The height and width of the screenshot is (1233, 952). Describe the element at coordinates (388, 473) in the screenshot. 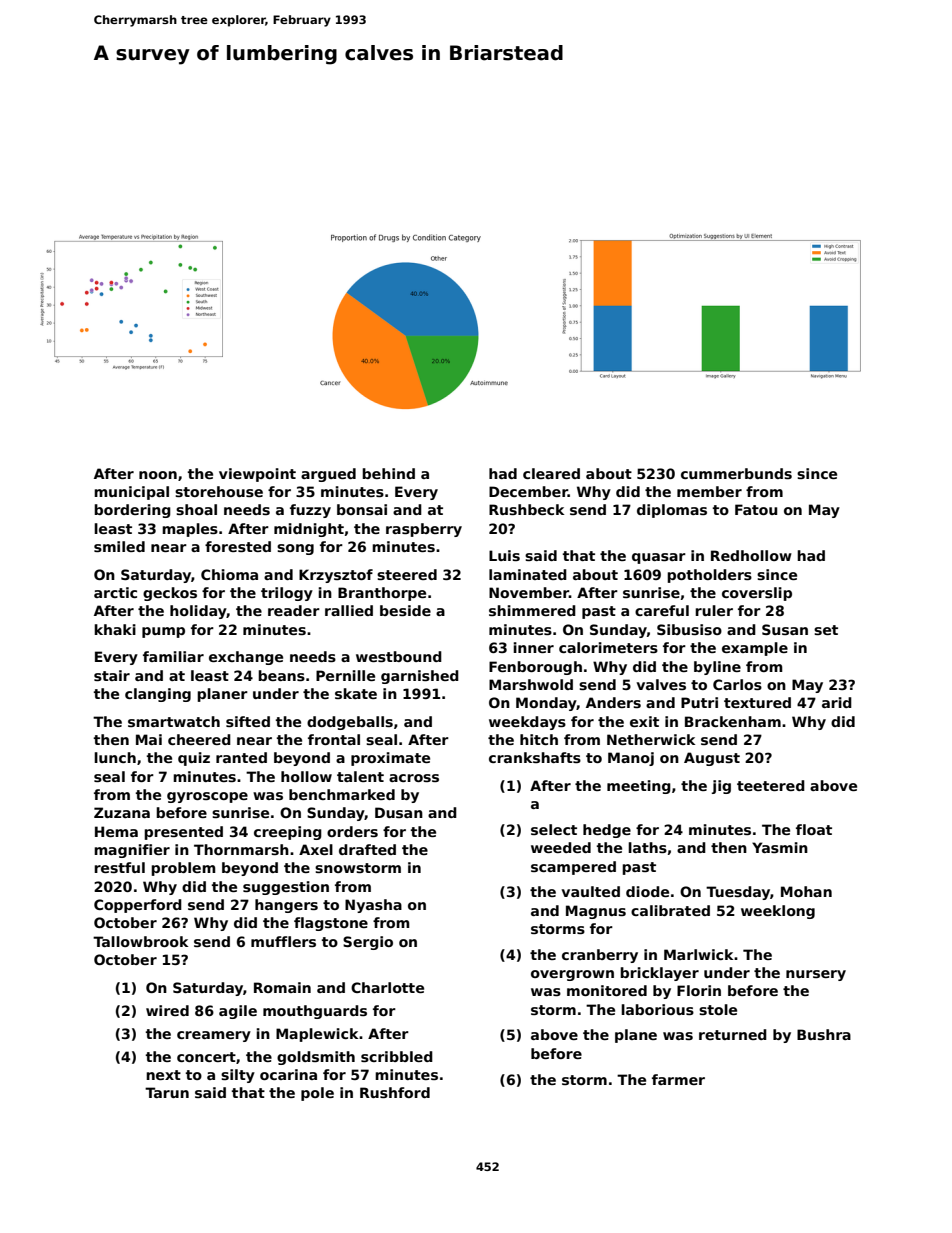

I see `behind` at that location.
